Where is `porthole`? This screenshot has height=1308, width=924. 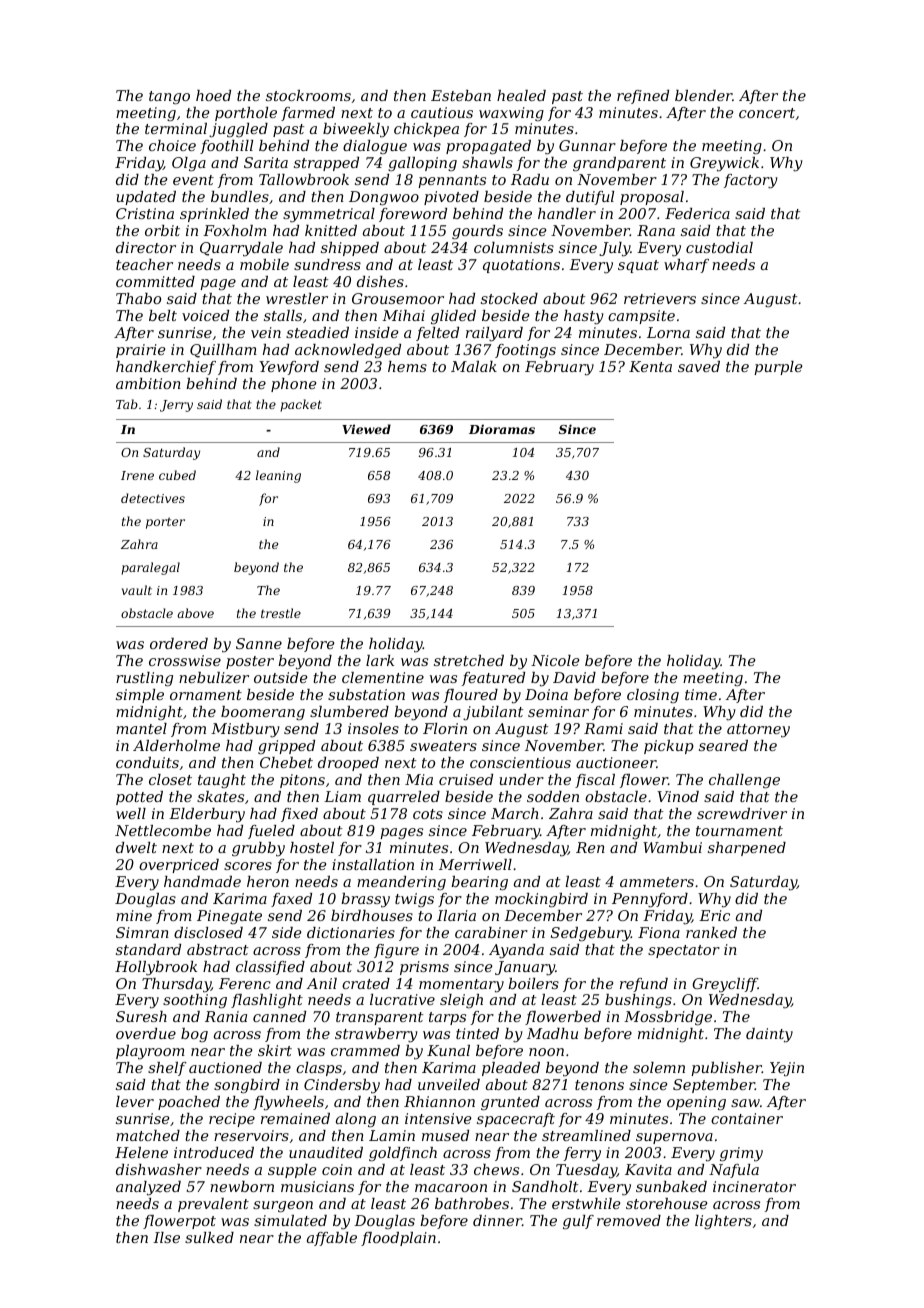 porthole is located at coordinates (246, 114).
